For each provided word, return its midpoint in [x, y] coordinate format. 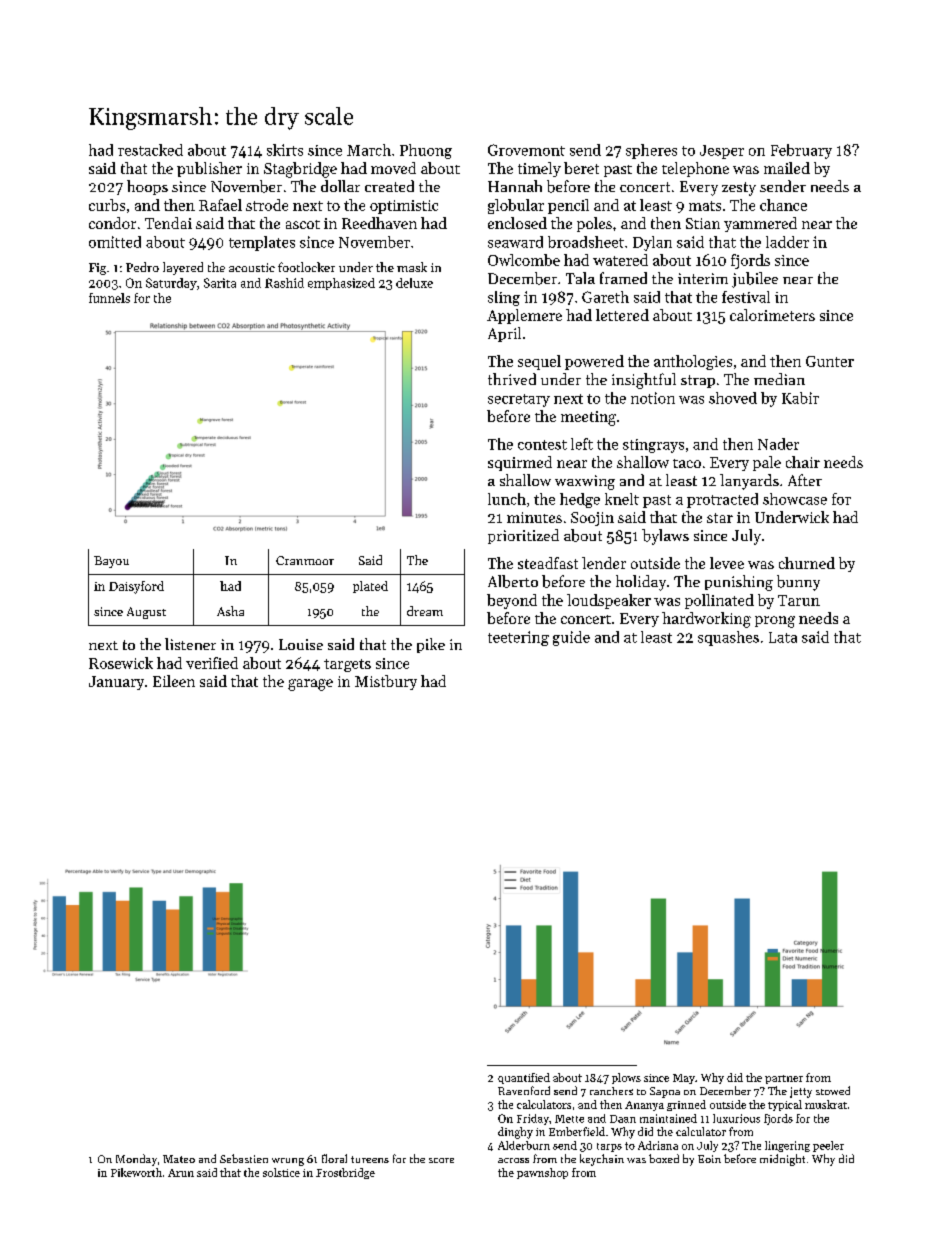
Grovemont [526, 150]
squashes [728, 638]
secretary [519, 400]
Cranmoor [305, 560]
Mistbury [386, 682]
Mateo [179, 1159]
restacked [150, 150]
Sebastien [244, 1158]
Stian [703, 223]
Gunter [830, 361]
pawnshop [542, 1173]
